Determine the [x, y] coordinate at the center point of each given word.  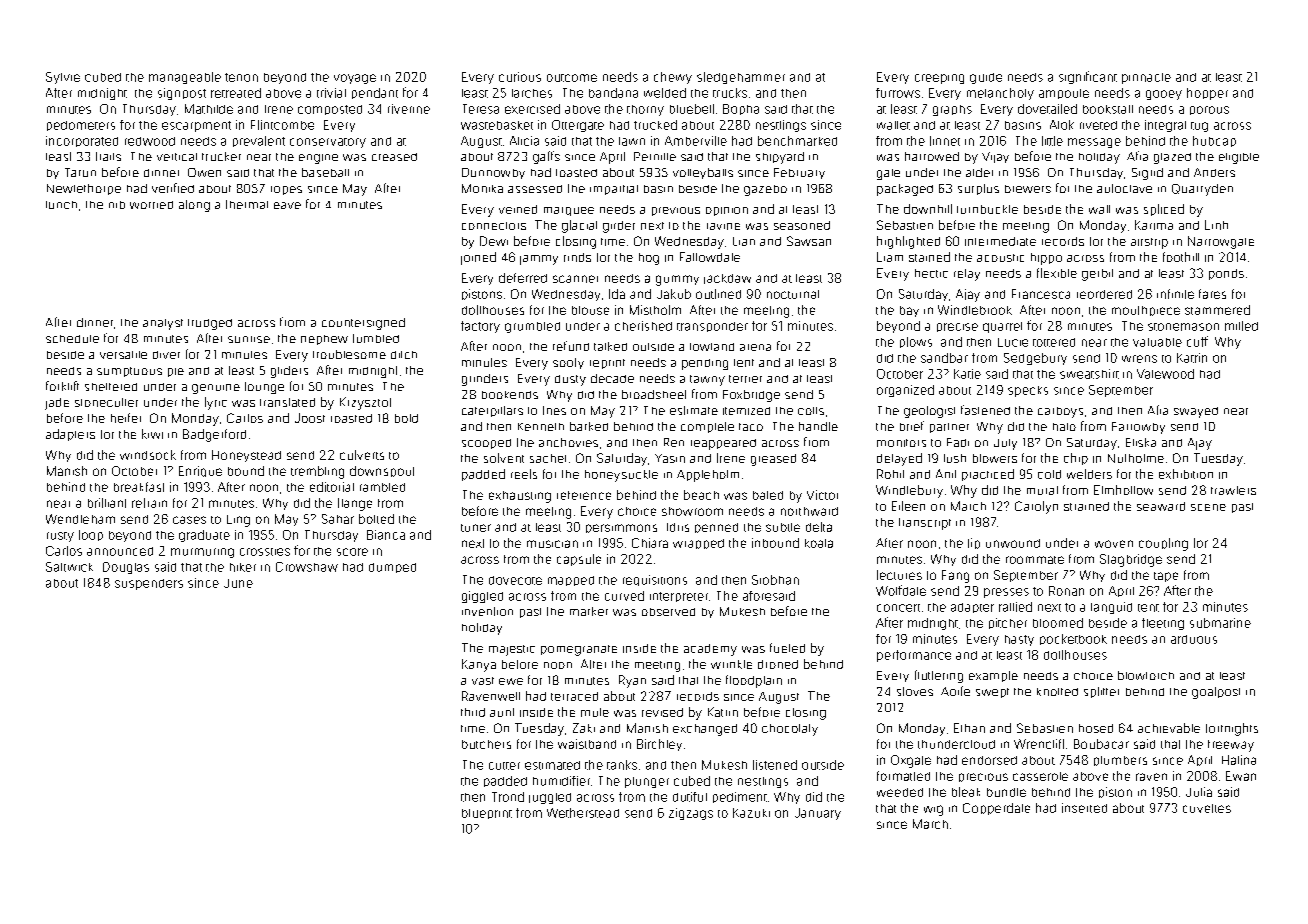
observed [668, 612]
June [238, 583]
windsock [148, 455]
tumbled [376, 338]
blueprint [487, 814]
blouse [590, 310]
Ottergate [578, 126]
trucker [221, 156]
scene [1208, 507]
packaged [905, 190]
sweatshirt [1089, 374]
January [818, 814]
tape [1166, 577]
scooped [486, 444]
